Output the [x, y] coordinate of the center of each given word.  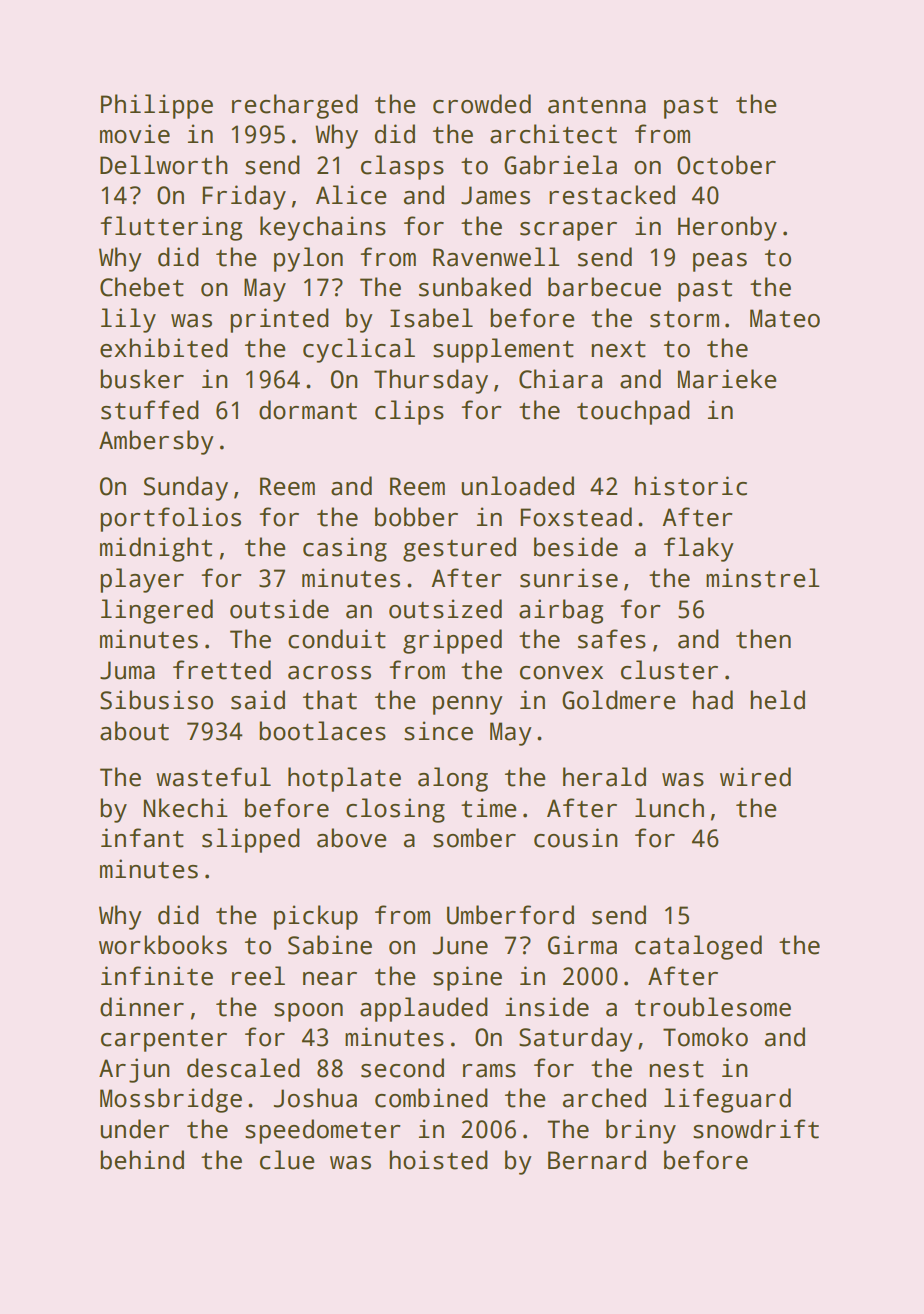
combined [431, 1098]
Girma [582, 945]
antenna [597, 105]
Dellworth [164, 165]
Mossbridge [171, 1100]
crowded [482, 104]
